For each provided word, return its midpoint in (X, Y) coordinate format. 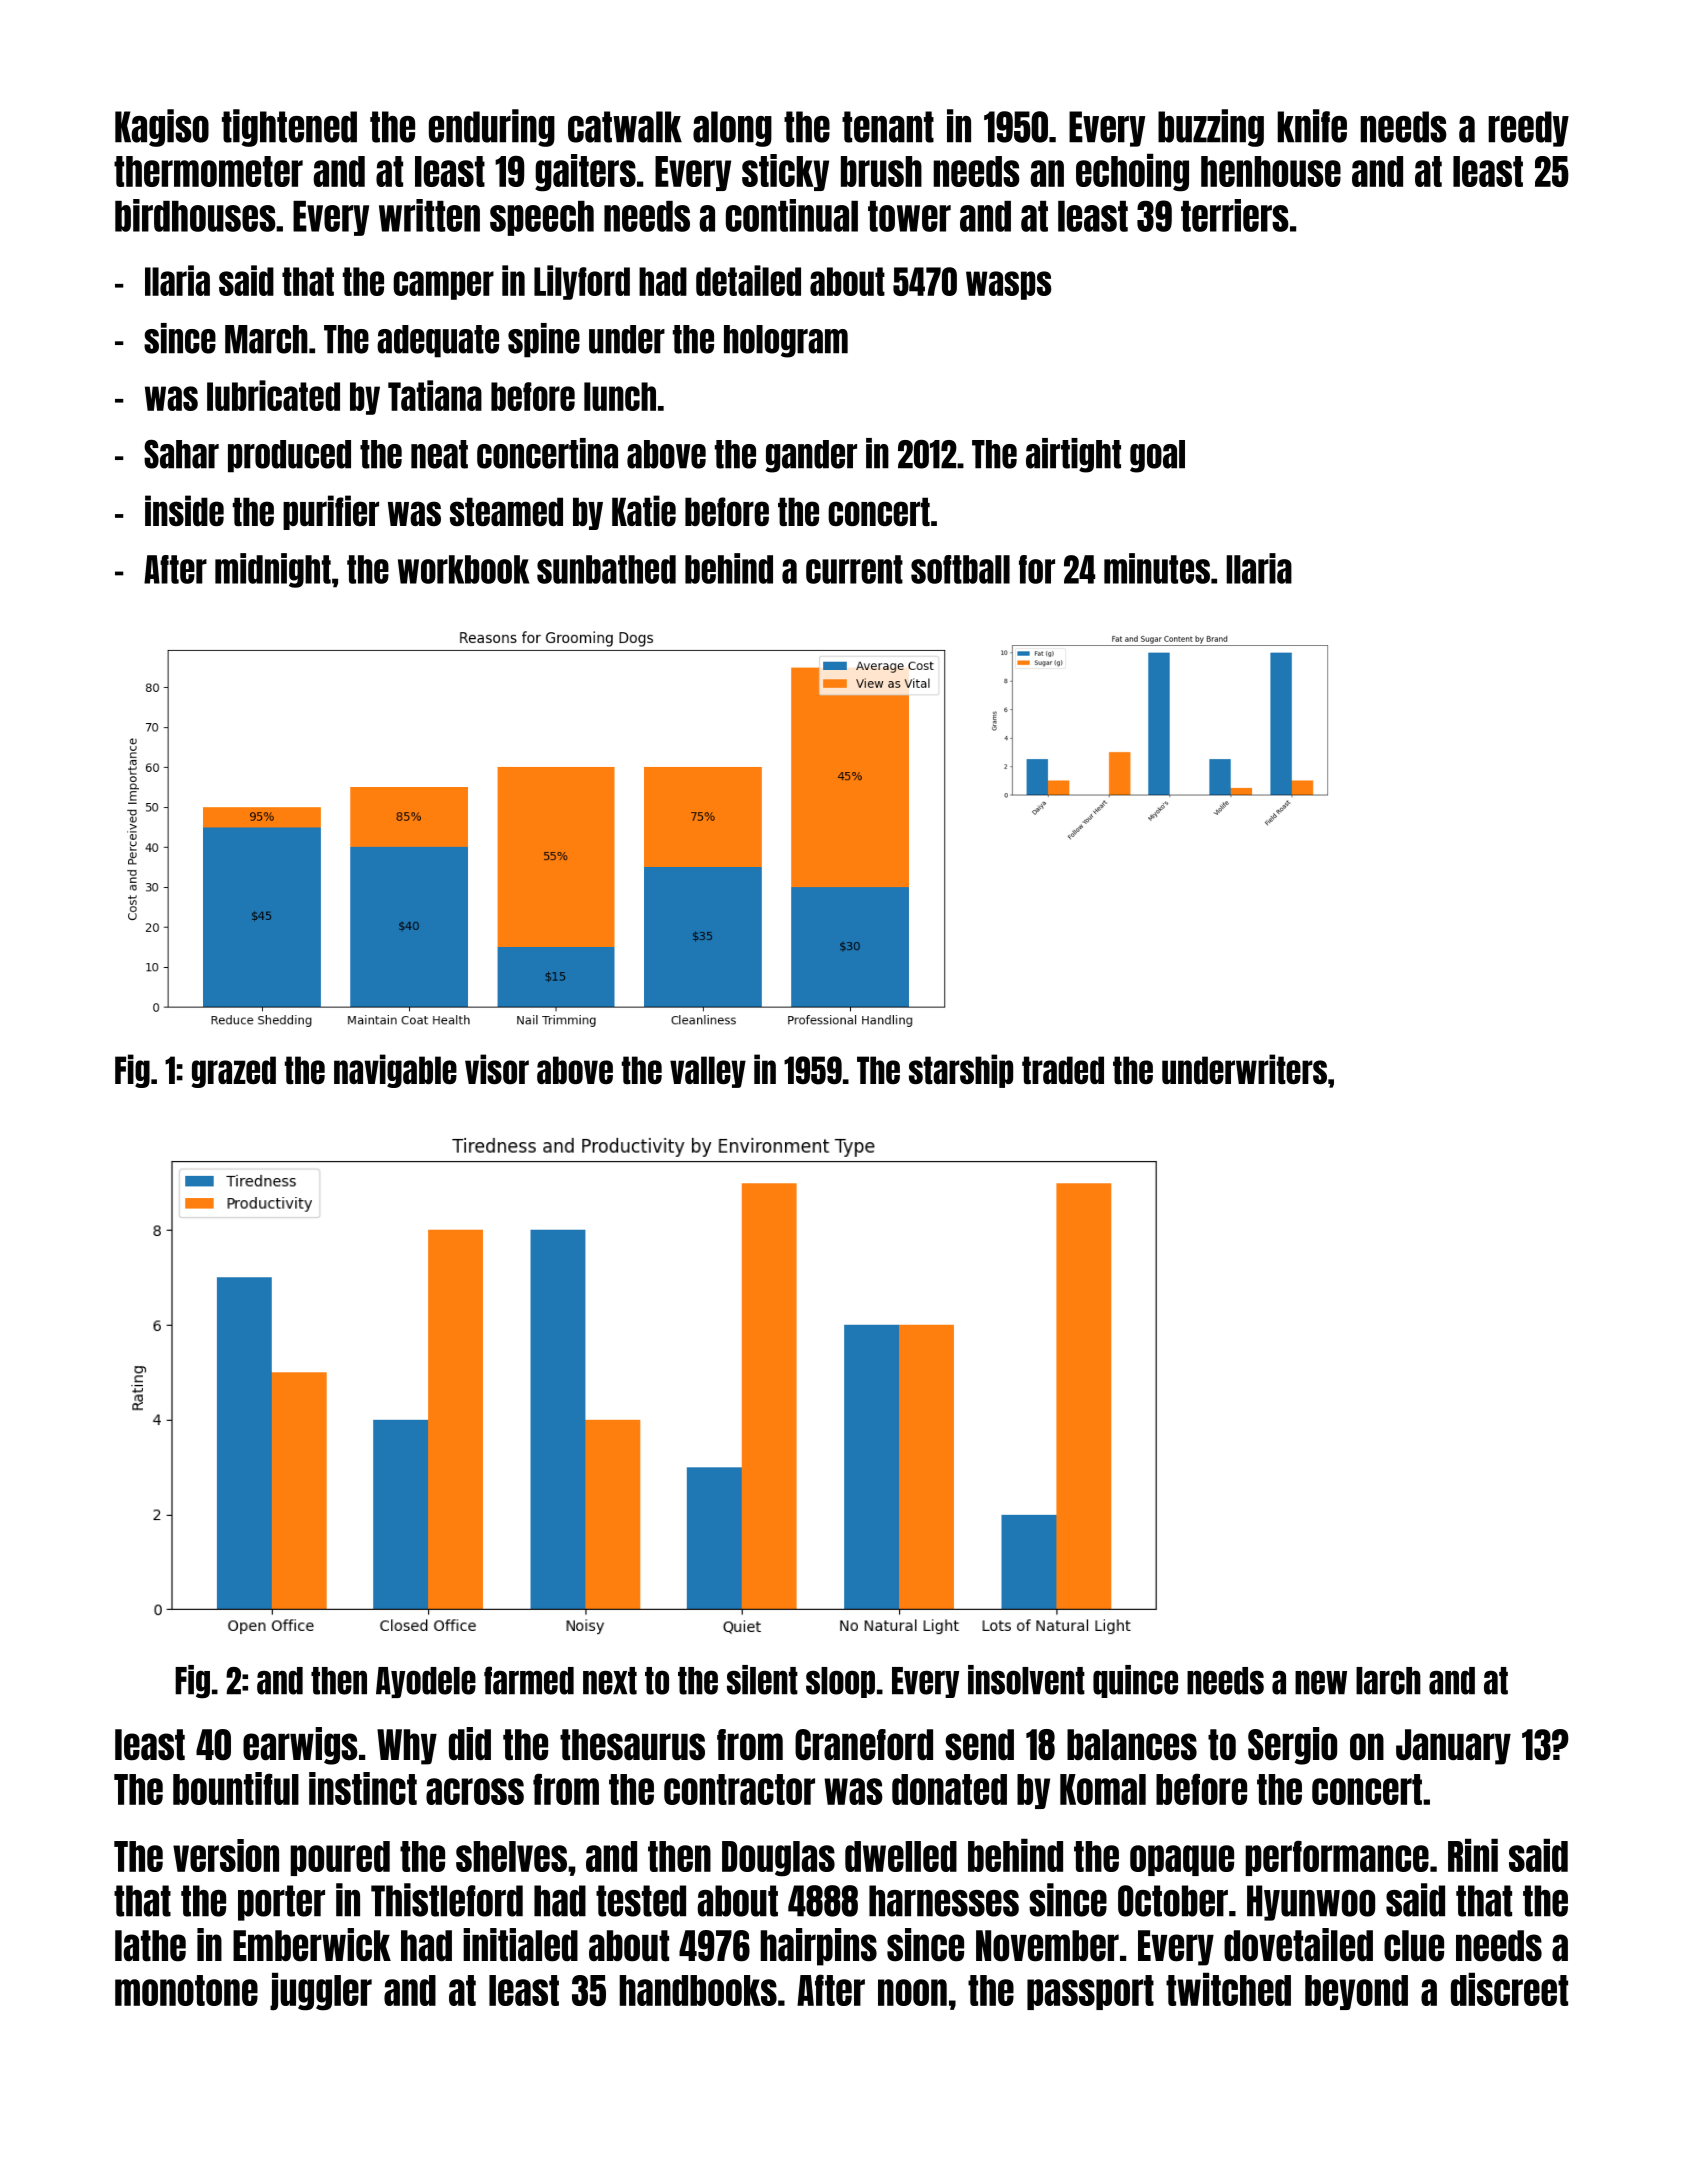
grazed (234, 1072)
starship (961, 1071)
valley (708, 1072)
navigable (395, 1071)
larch (1388, 1681)
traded (1063, 1070)
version (226, 1855)
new (1321, 1682)
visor (497, 1069)
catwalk (625, 127)
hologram (786, 341)
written (429, 215)
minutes (1157, 568)
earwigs (300, 1746)
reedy (1528, 129)
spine (544, 340)
